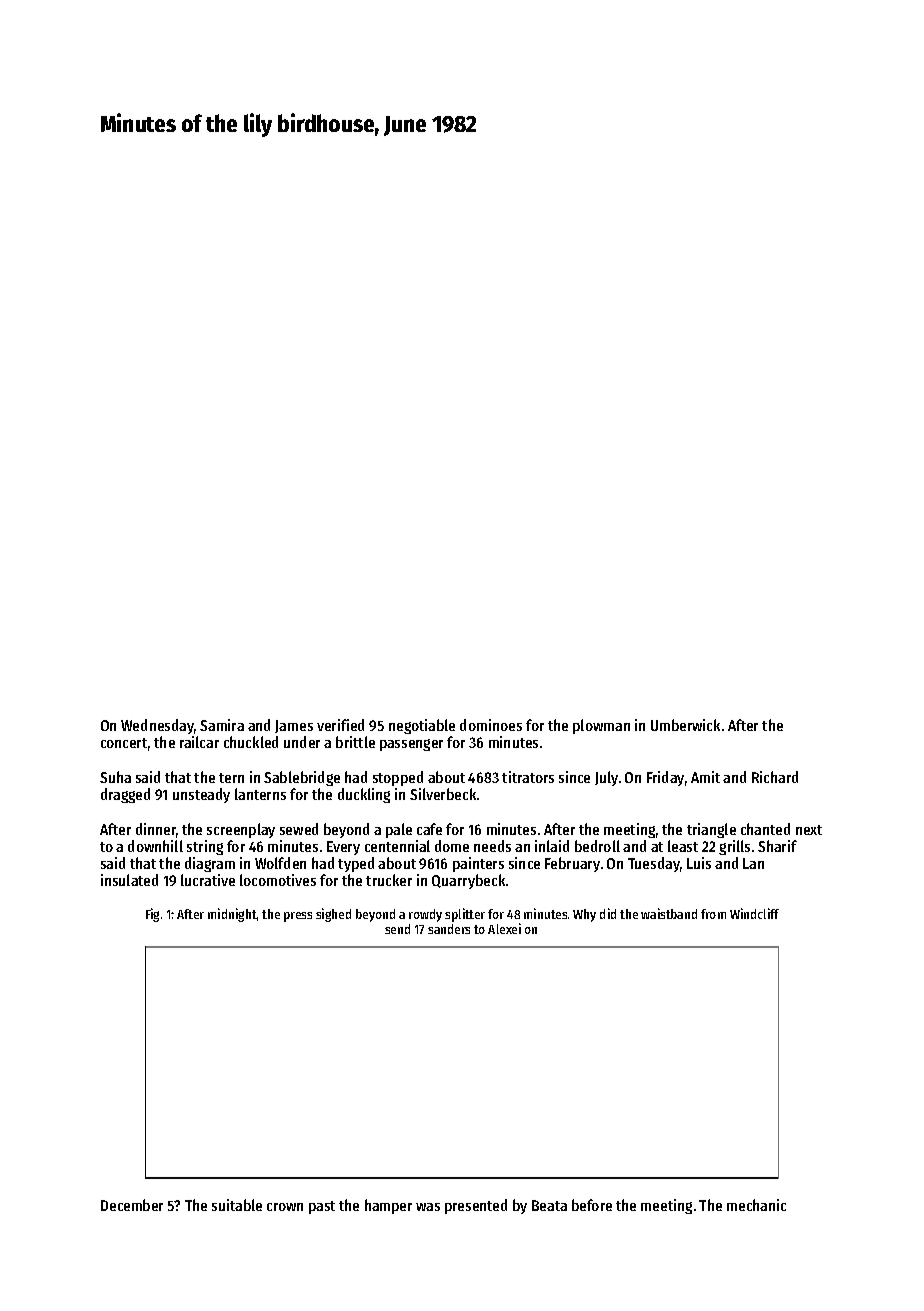  I want to click on Richard, so click(775, 777).
